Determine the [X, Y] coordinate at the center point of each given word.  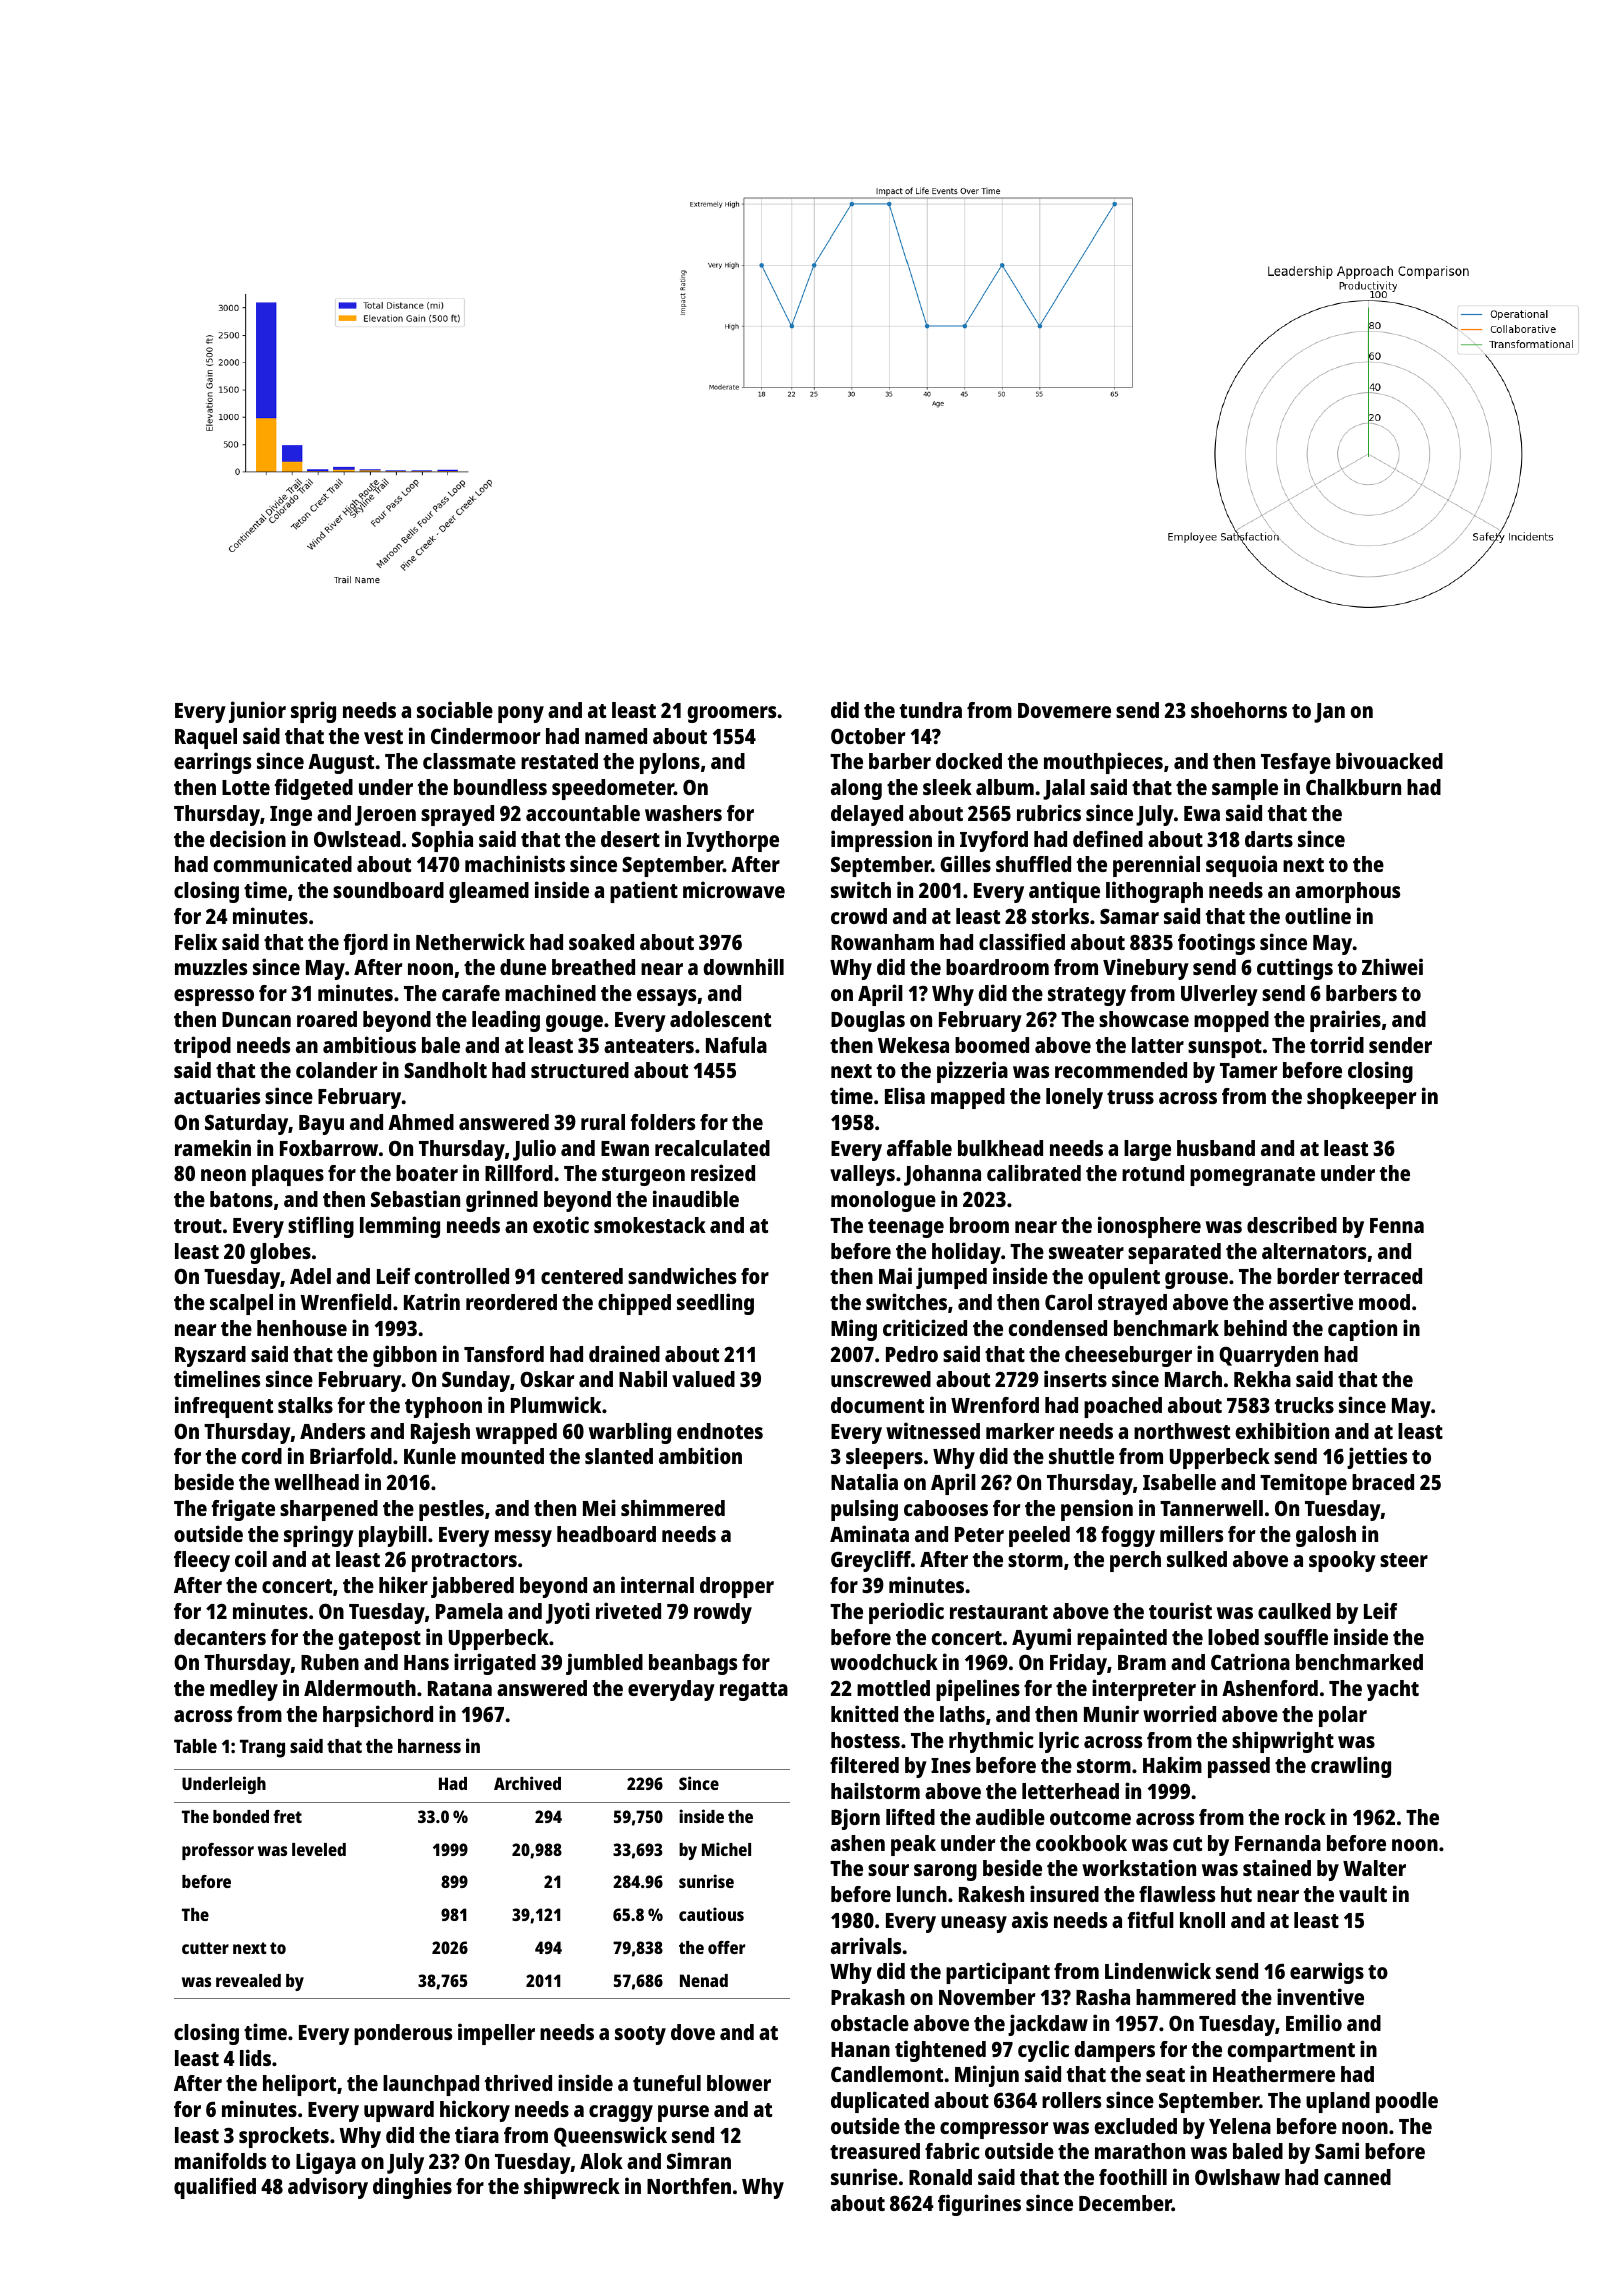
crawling [1351, 1767]
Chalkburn [1353, 787]
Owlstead [357, 839]
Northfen [689, 2186]
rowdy [723, 1613]
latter [1158, 1045]
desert [630, 839]
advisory [328, 2188]
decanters [220, 1637]
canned [1357, 2177]
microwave [734, 889]
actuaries [217, 1095]
